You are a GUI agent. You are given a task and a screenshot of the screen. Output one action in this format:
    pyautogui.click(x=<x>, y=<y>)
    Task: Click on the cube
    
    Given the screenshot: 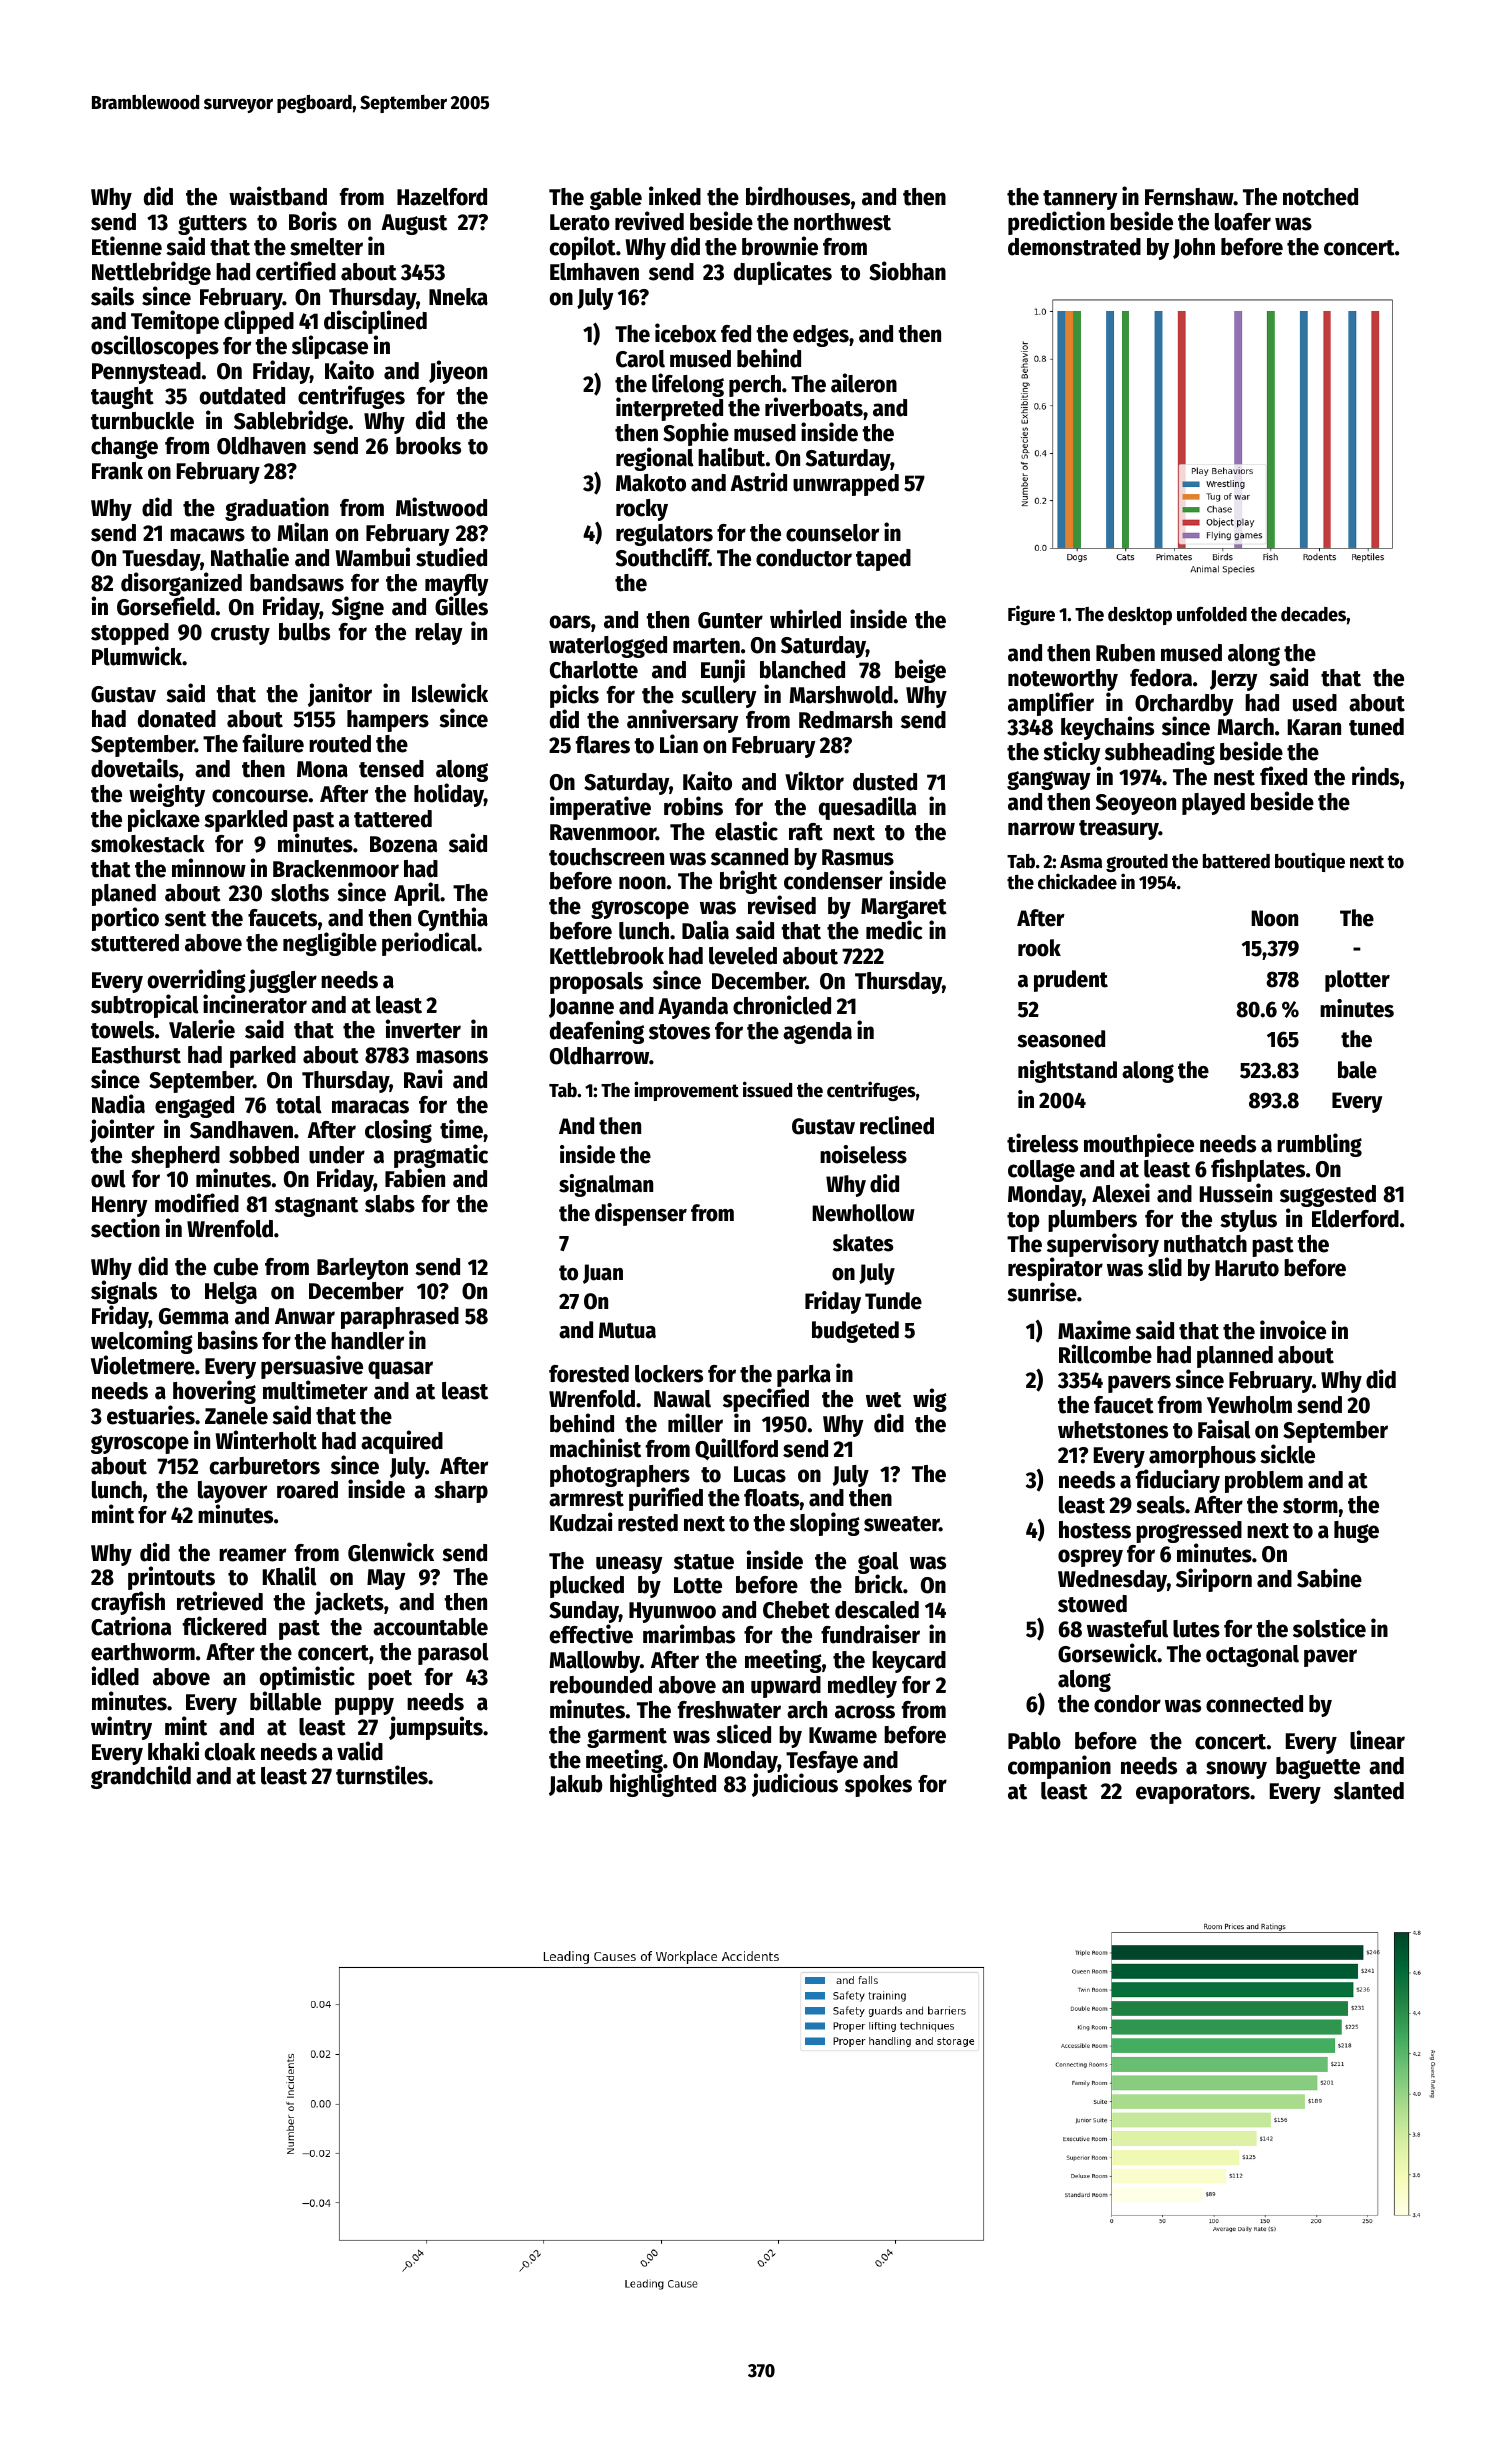 What is the action you would take?
    pyautogui.click(x=236, y=1267)
